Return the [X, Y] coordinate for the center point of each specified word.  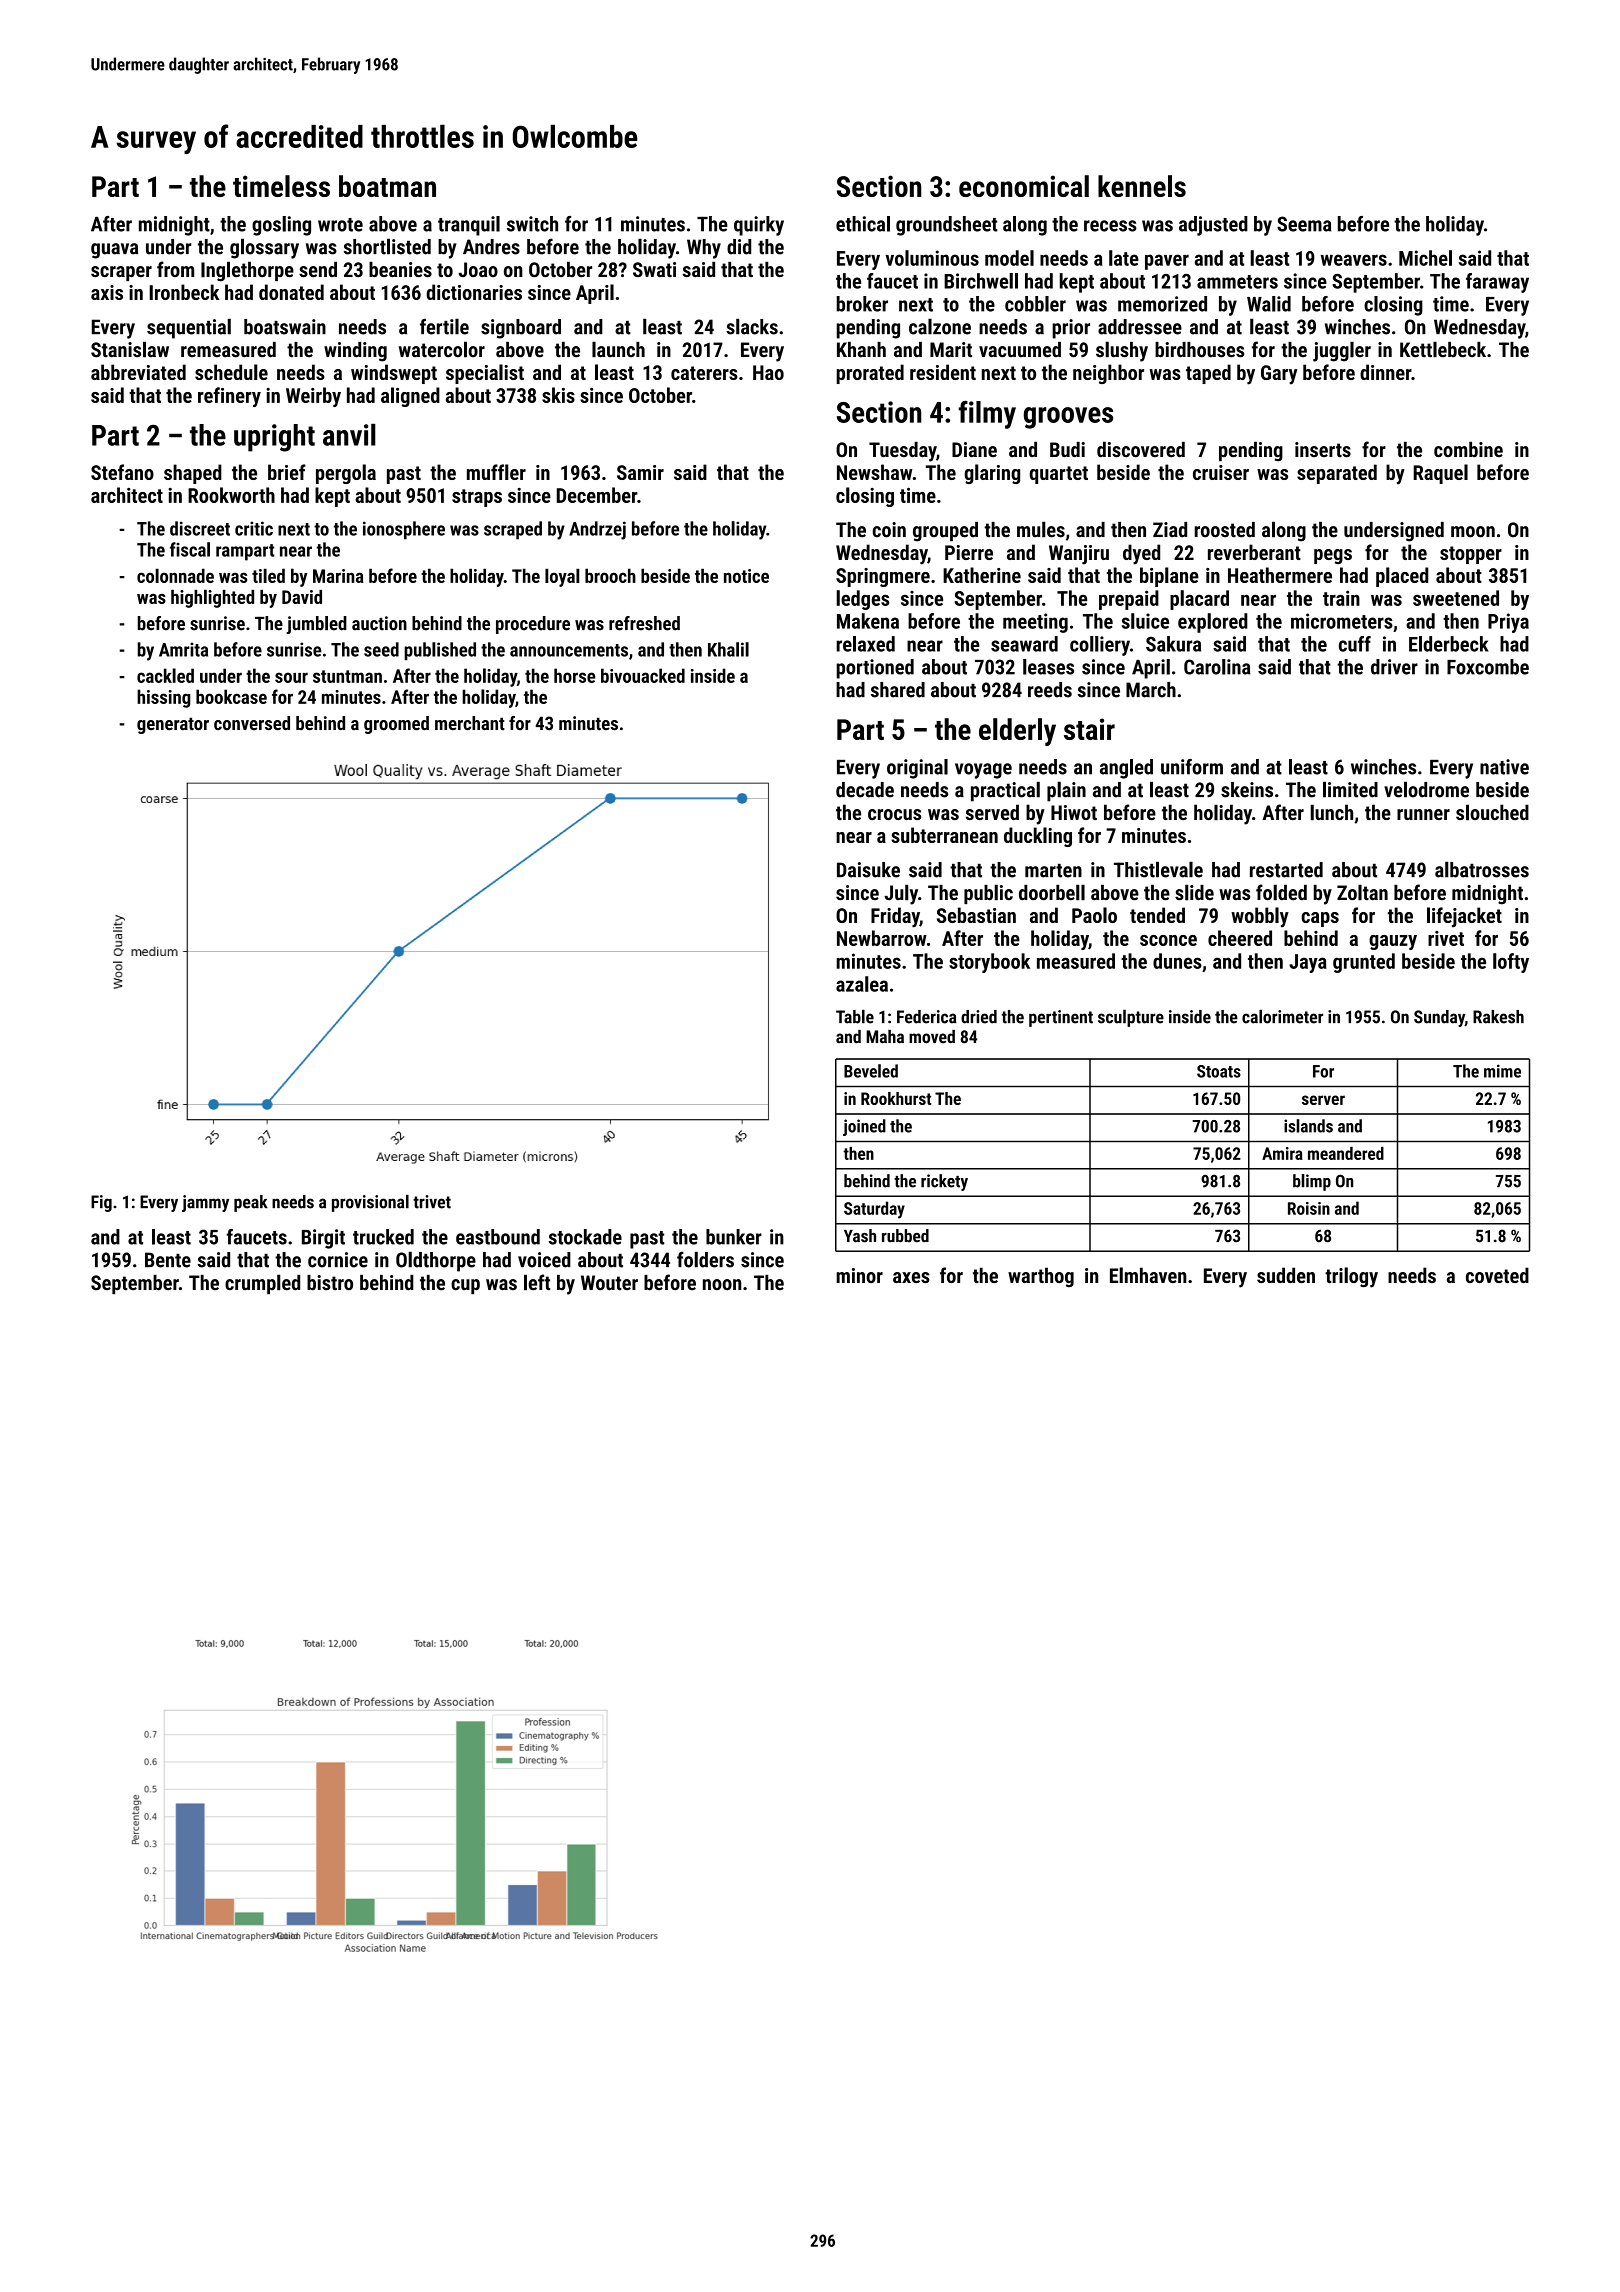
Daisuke [868, 870]
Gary [1279, 375]
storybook [989, 963]
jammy [205, 1203]
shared [898, 690]
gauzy [1393, 942]
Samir [640, 472]
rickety [944, 1182]
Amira [1282, 1153]
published [440, 651]
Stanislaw [130, 349]
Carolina [1217, 667]
